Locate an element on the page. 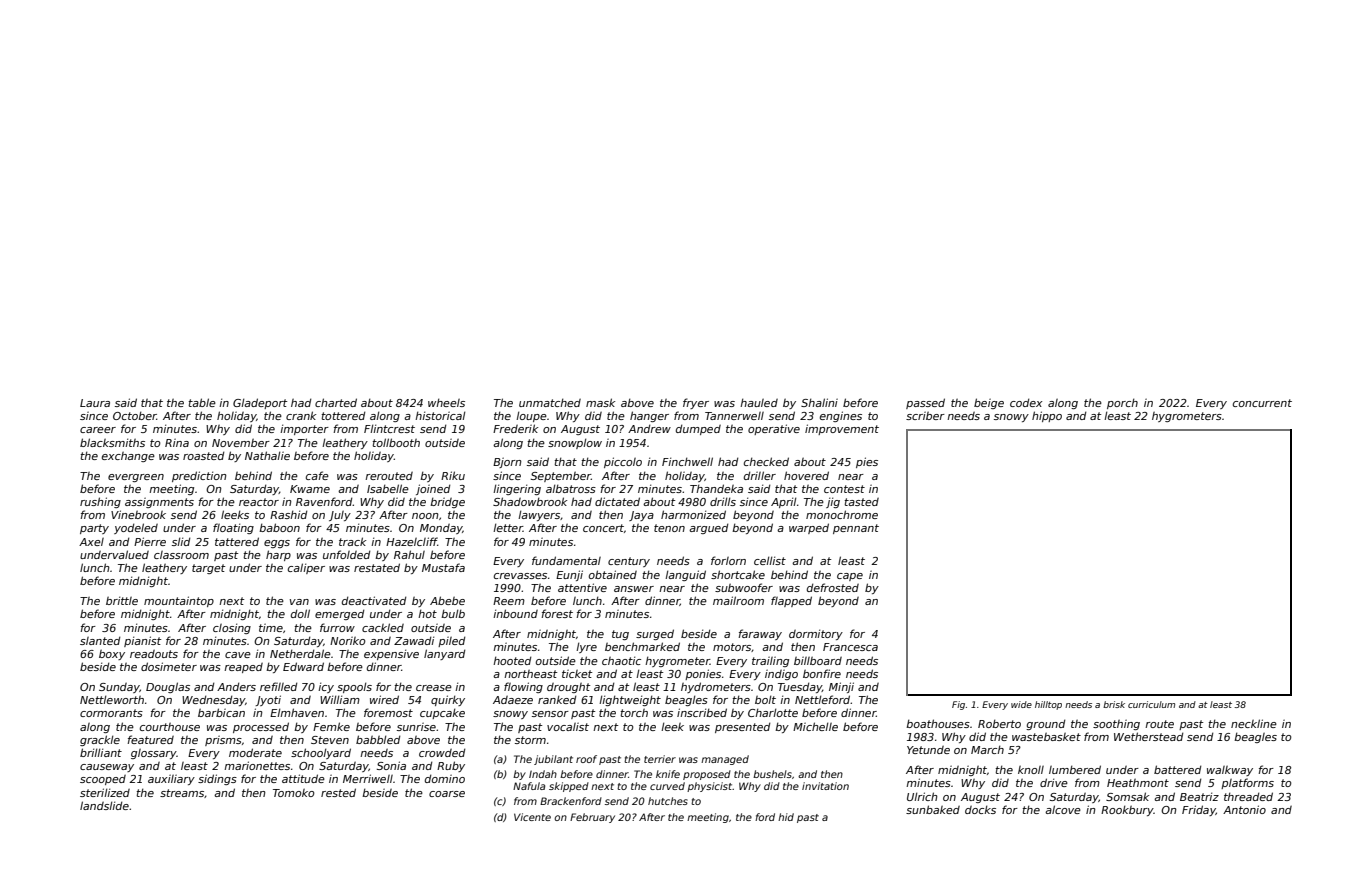  mailroom is located at coordinates (738, 600).
